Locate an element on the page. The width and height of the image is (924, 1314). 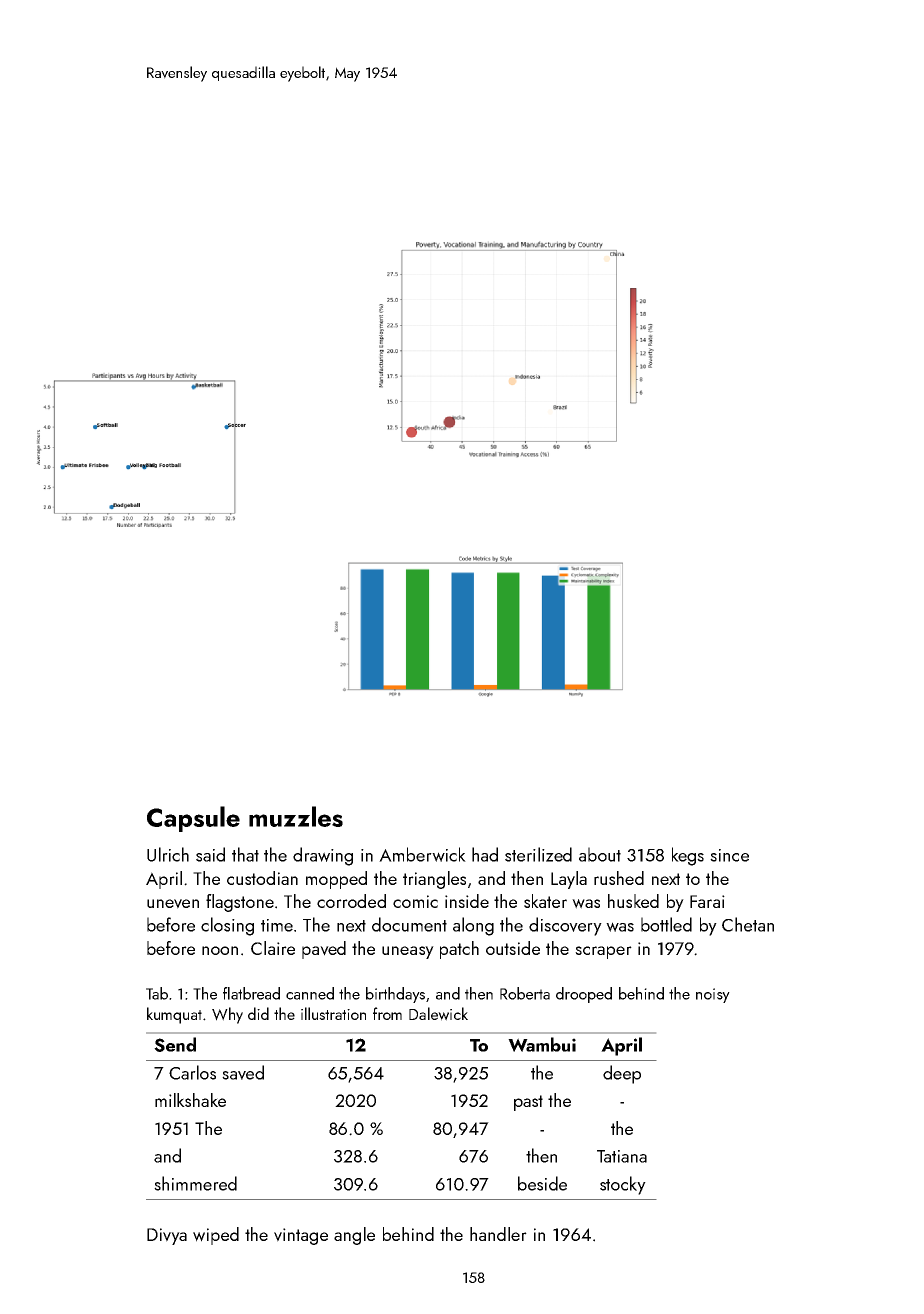
past is located at coordinates (528, 1103).
